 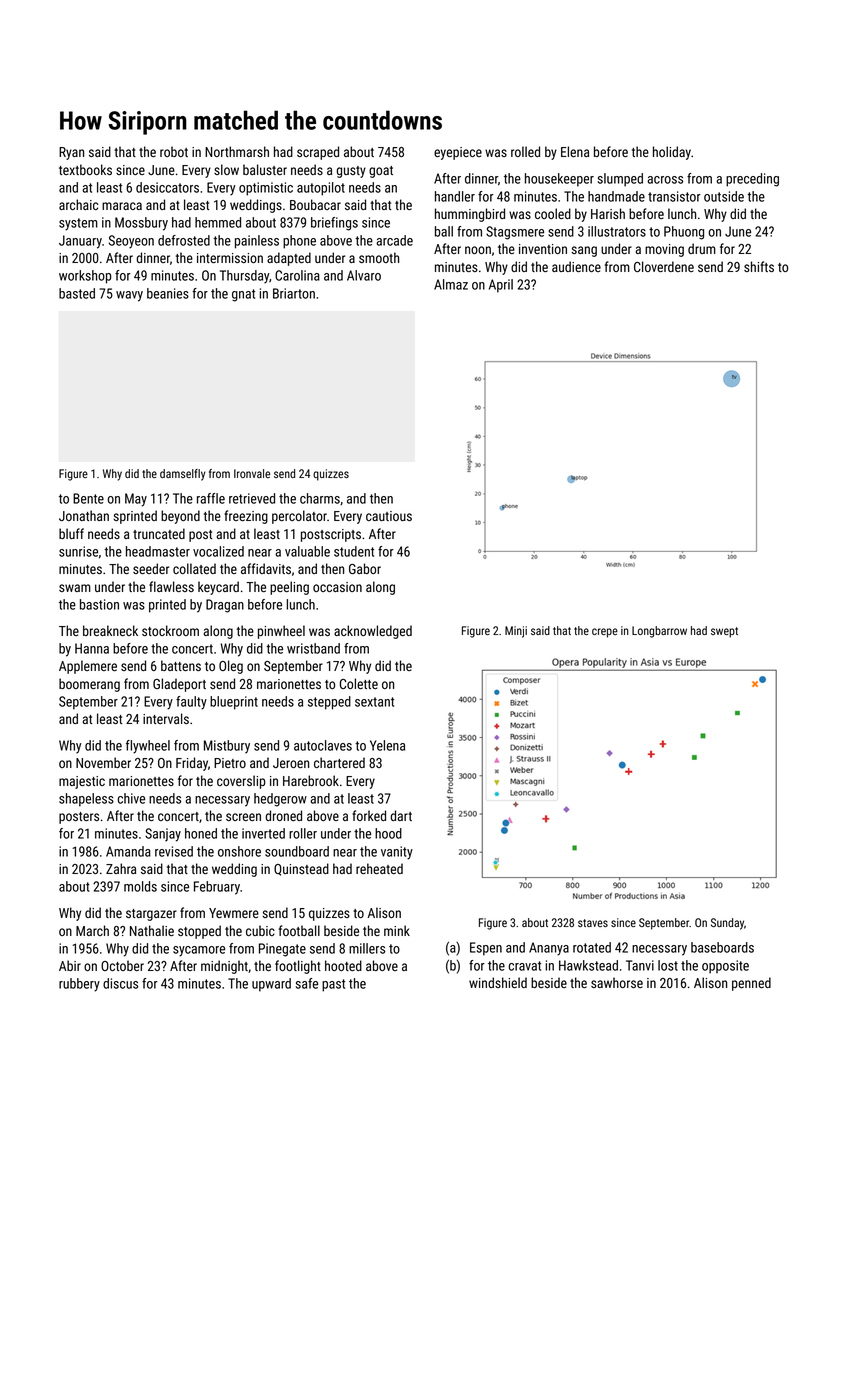 I want to click on crepe, so click(x=605, y=633).
